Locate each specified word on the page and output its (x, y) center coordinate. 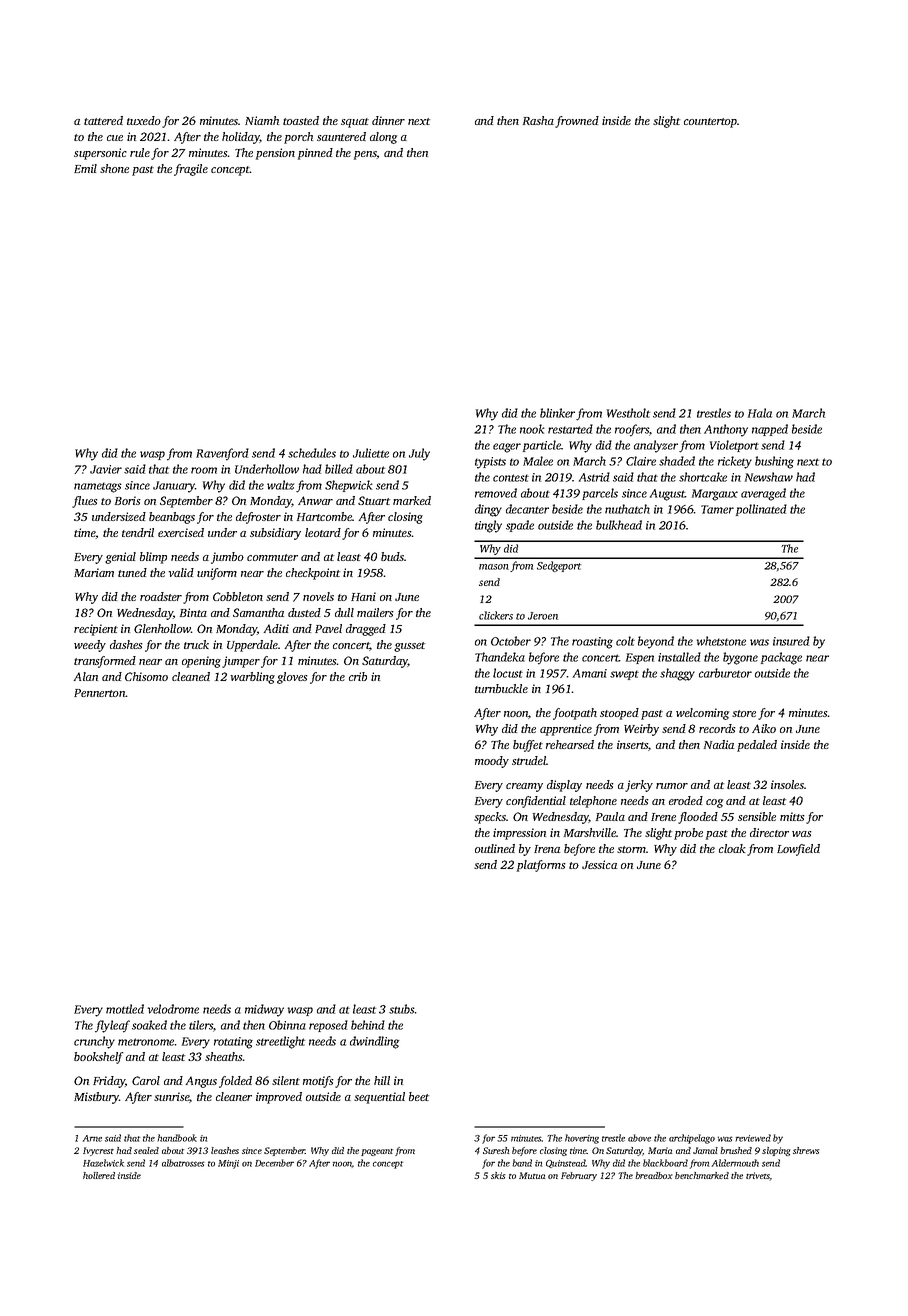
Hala (760, 413)
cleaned (191, 676)
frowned (577, 122)
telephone (593, 802)
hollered (99, 1175)
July (419, 454)
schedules (312, 453)
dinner (388, 120)
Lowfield (798, 850)
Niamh (262, 120)
